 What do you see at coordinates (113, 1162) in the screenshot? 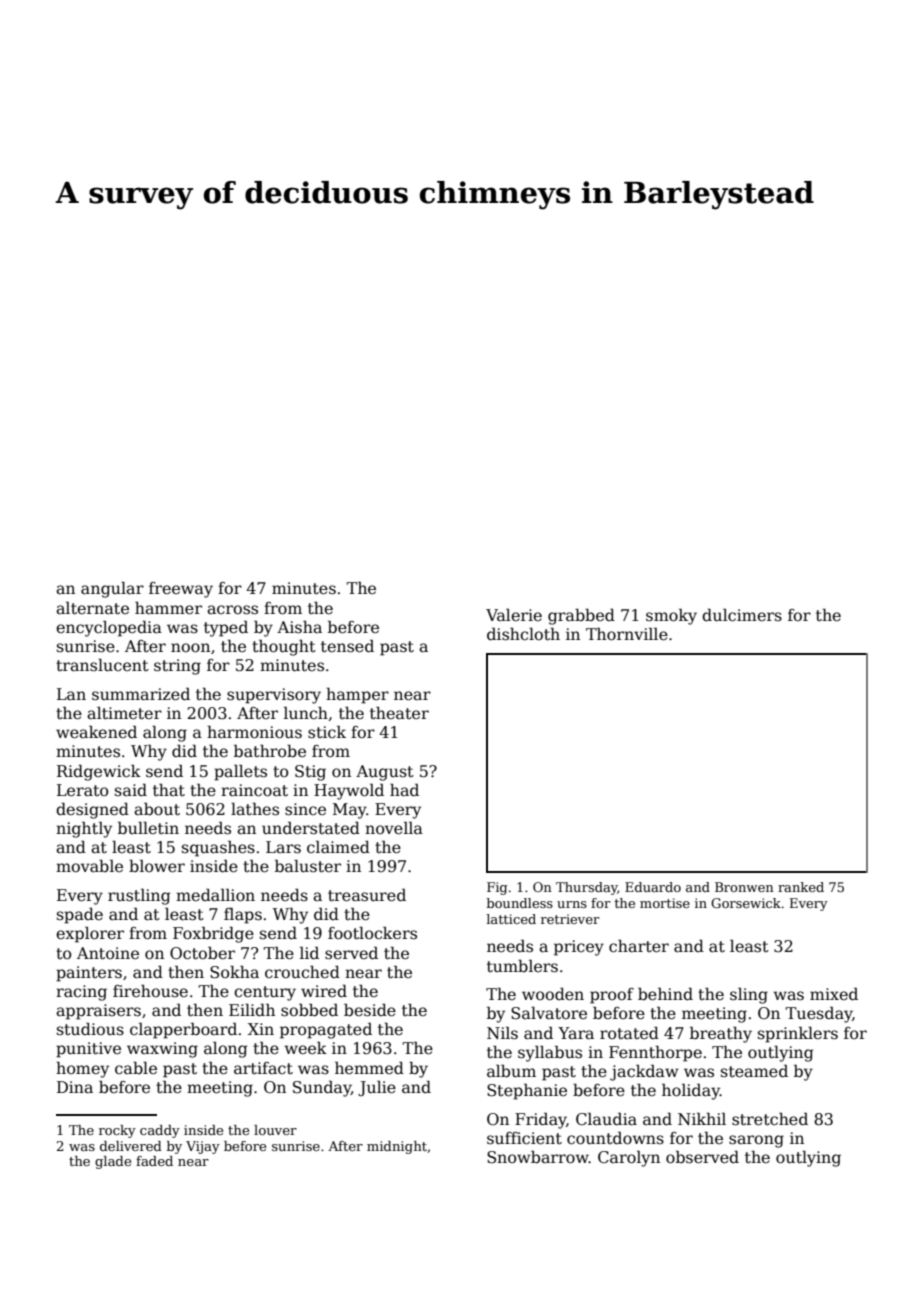
I see `glade` at bounding box center [113, 1162].
